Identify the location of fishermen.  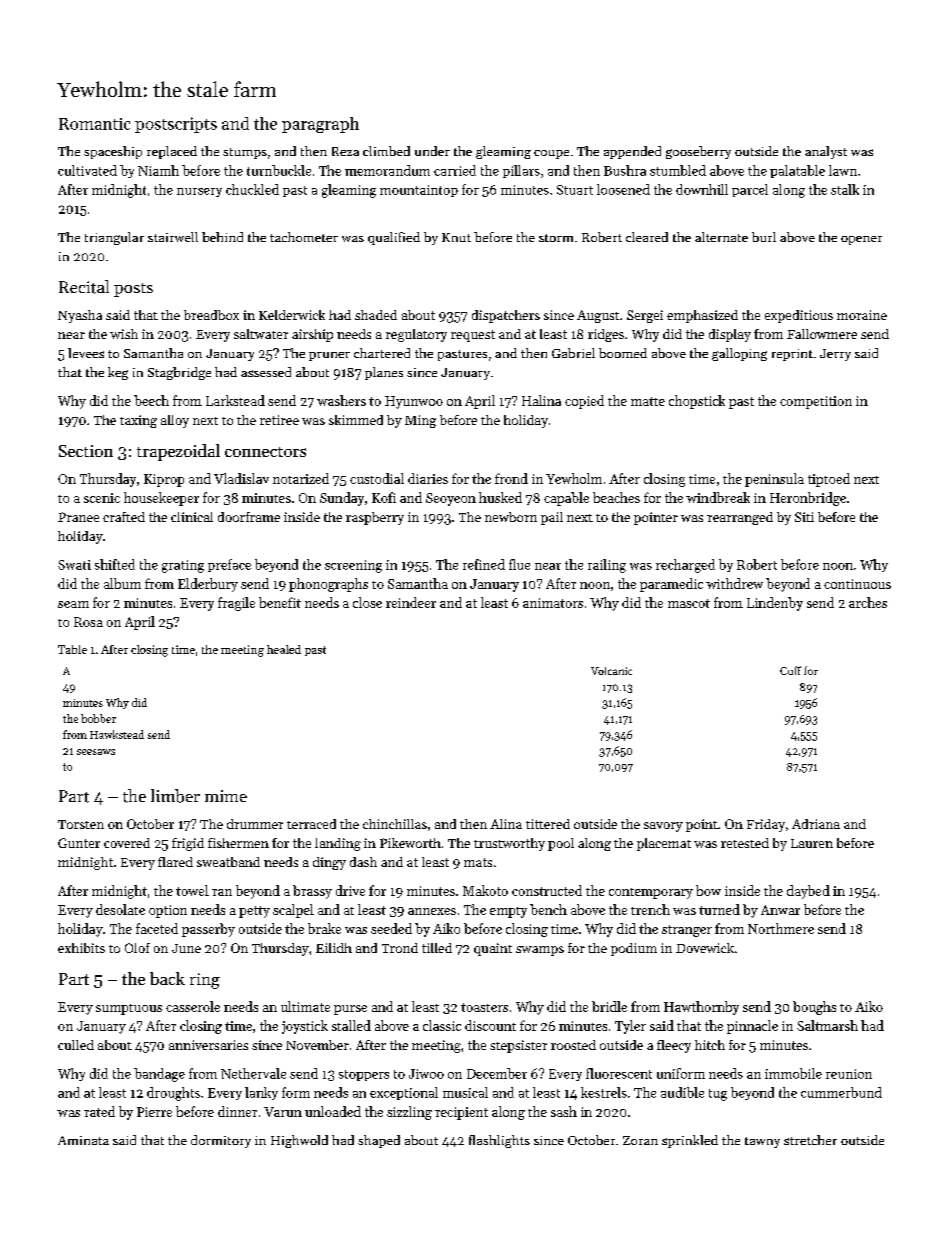
(238, 843).
